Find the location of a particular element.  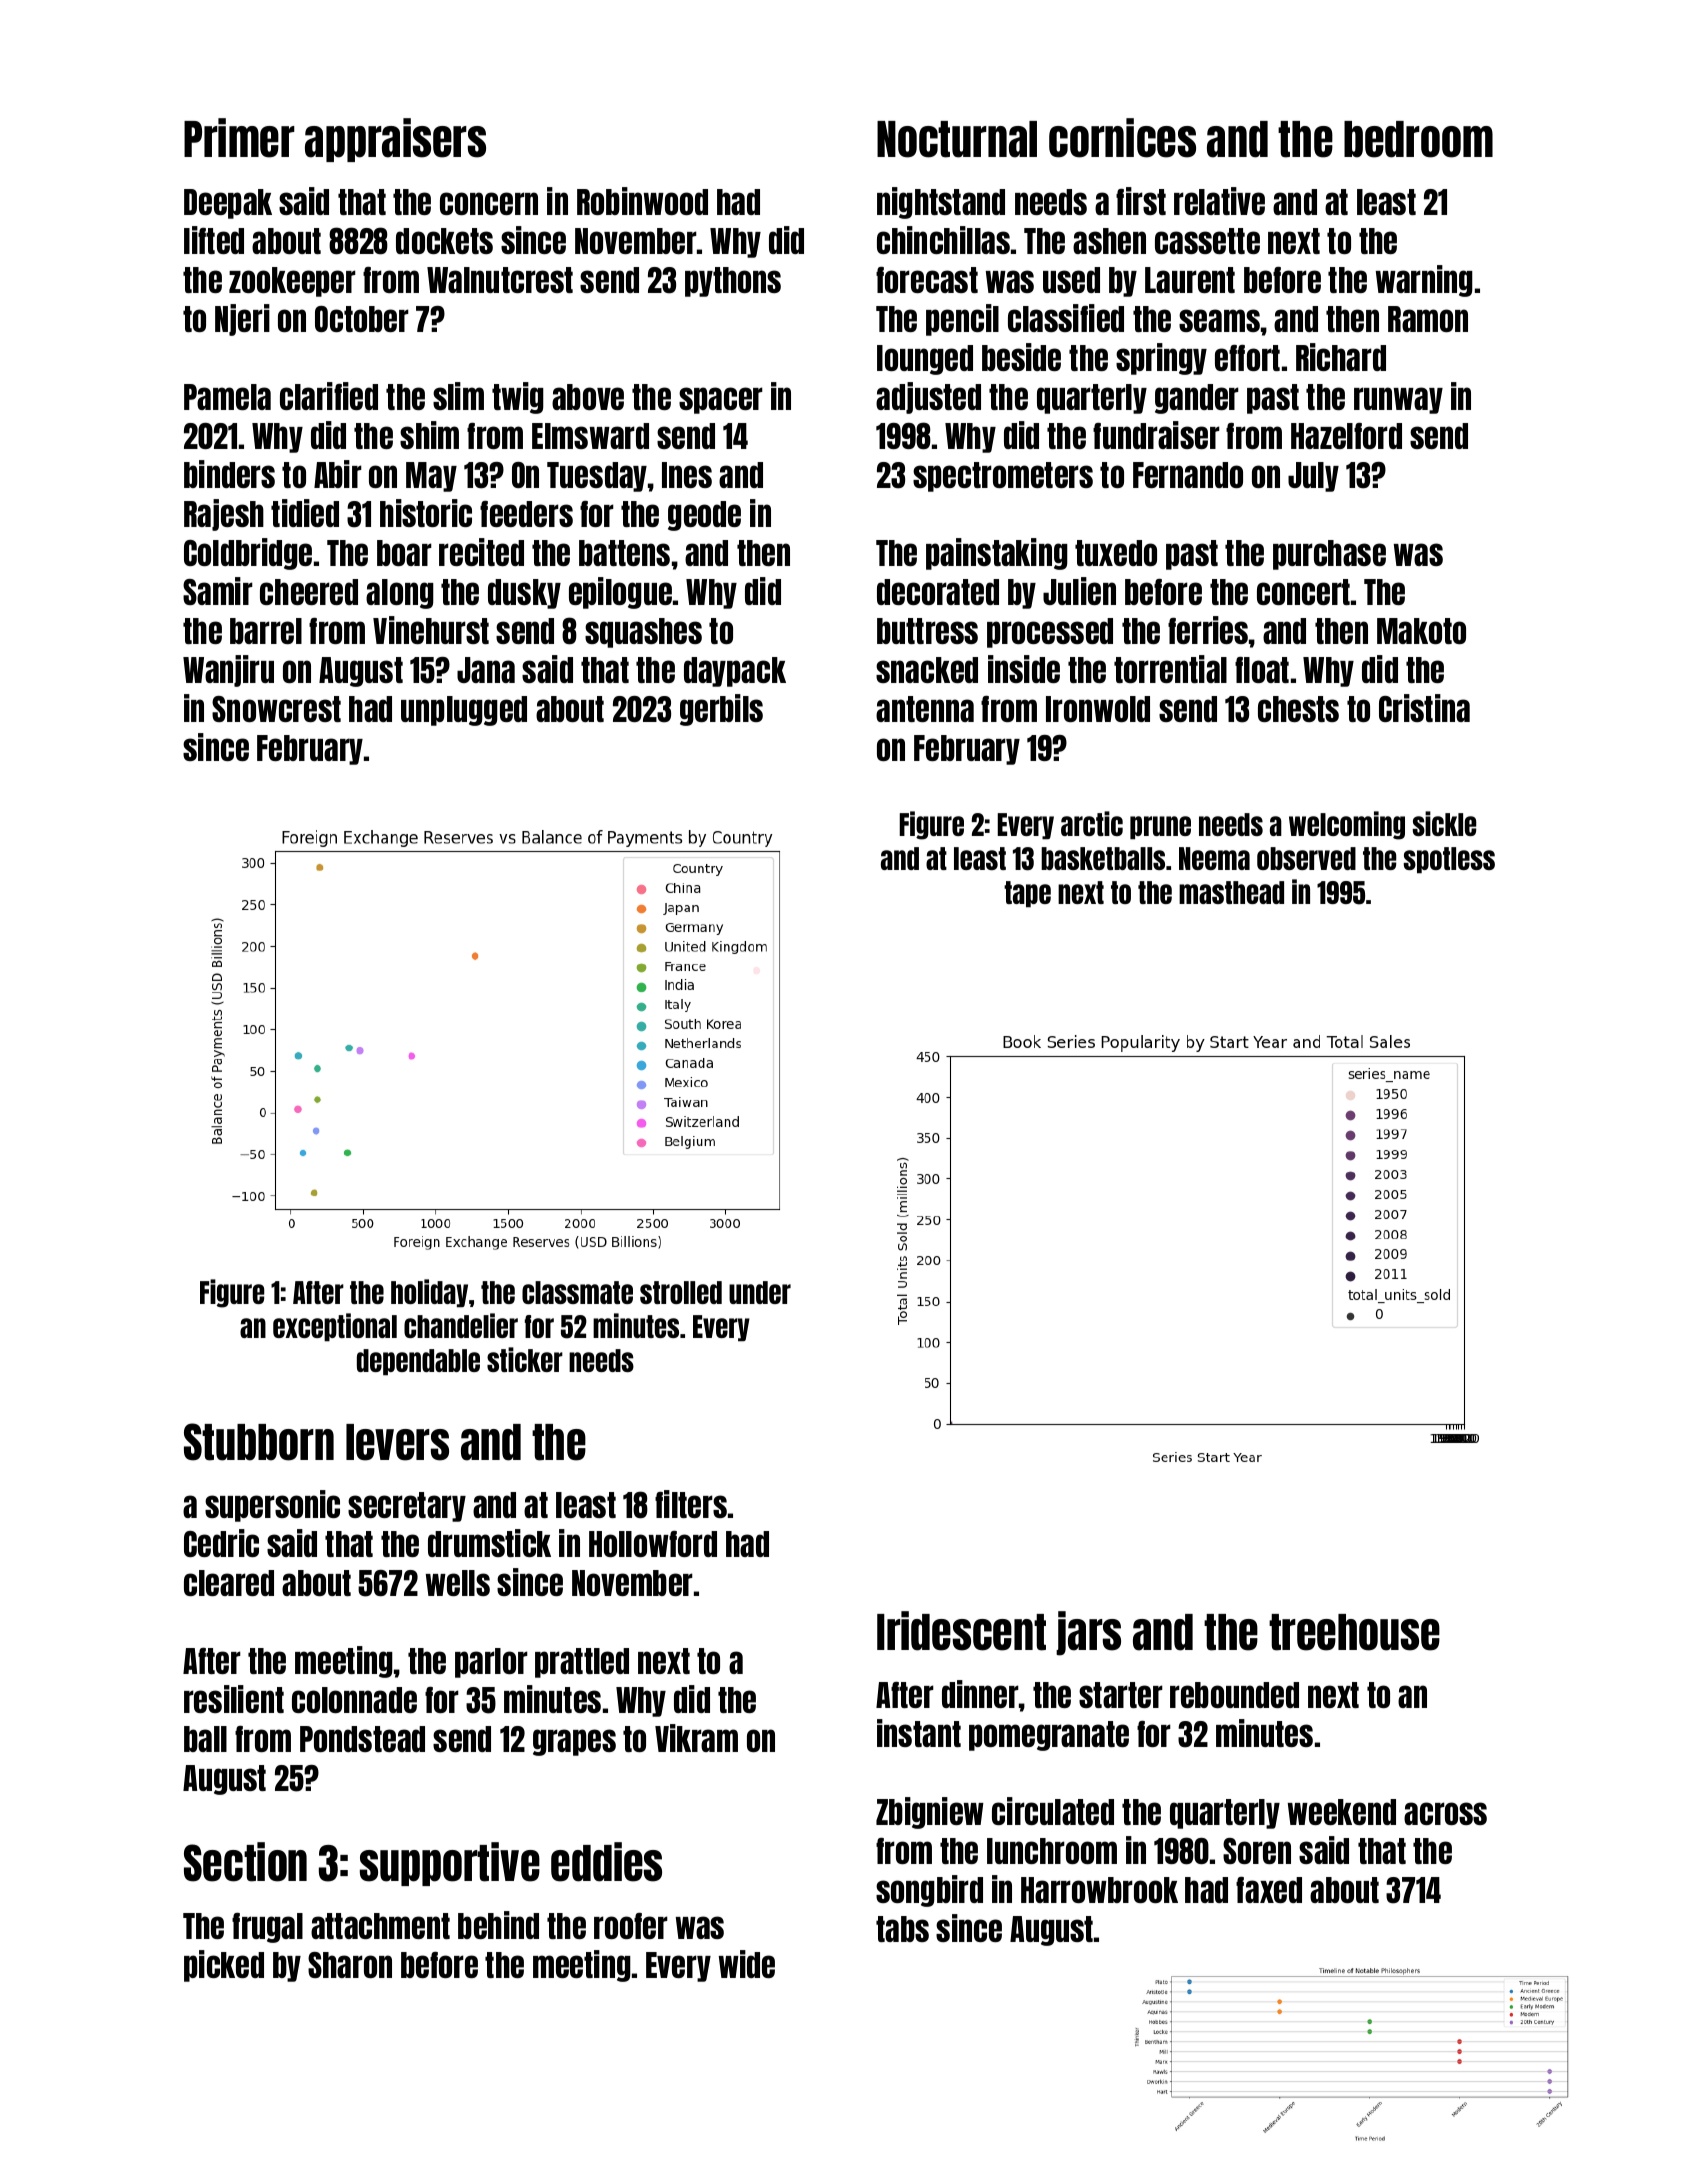

cassette is located at coordinates (1207, 241).
